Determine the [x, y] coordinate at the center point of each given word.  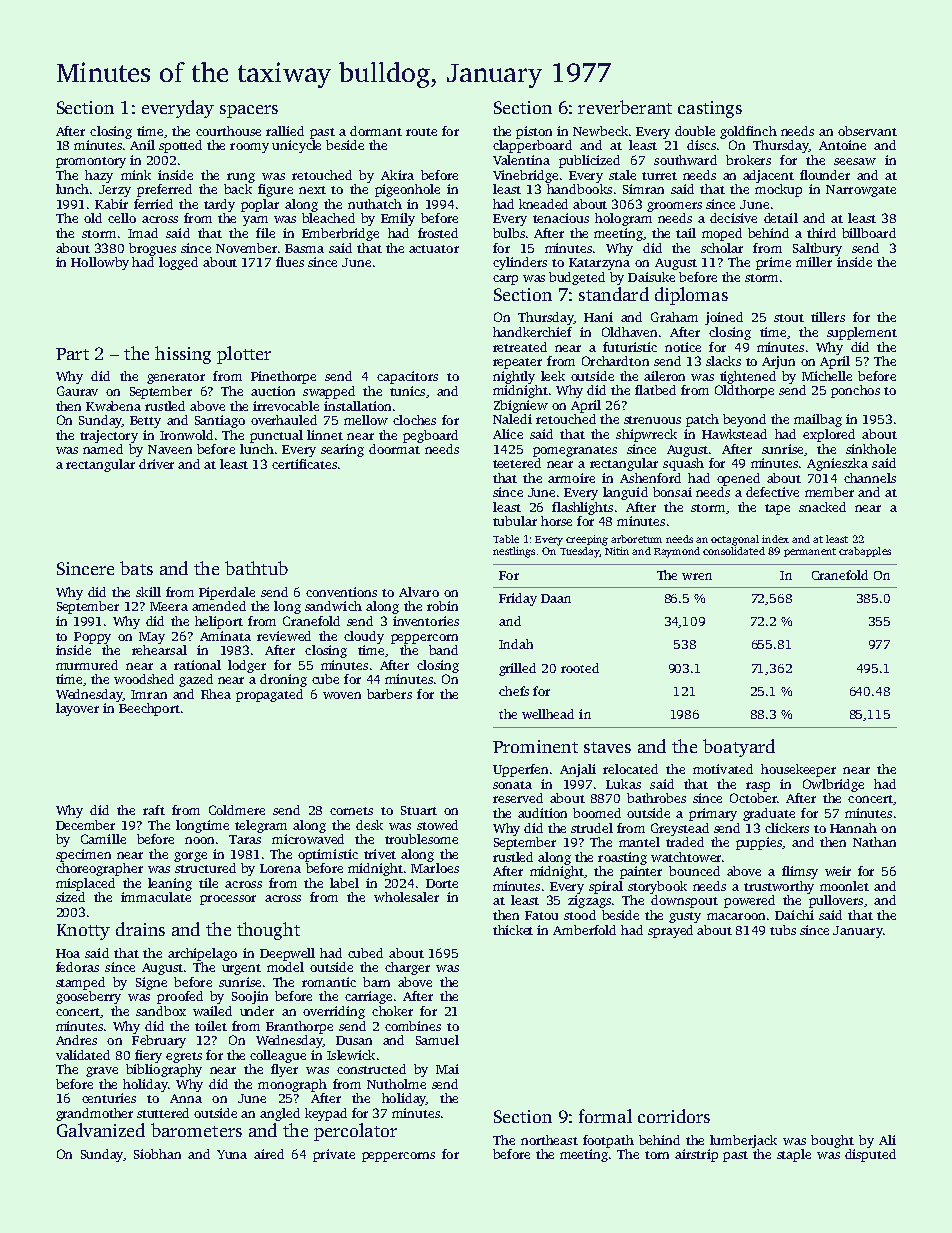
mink [136, 175]
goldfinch [748, 132]
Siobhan [157, 1154]
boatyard [739, 748]
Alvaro [419, 592]
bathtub [256, 568]
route [421, 132]
